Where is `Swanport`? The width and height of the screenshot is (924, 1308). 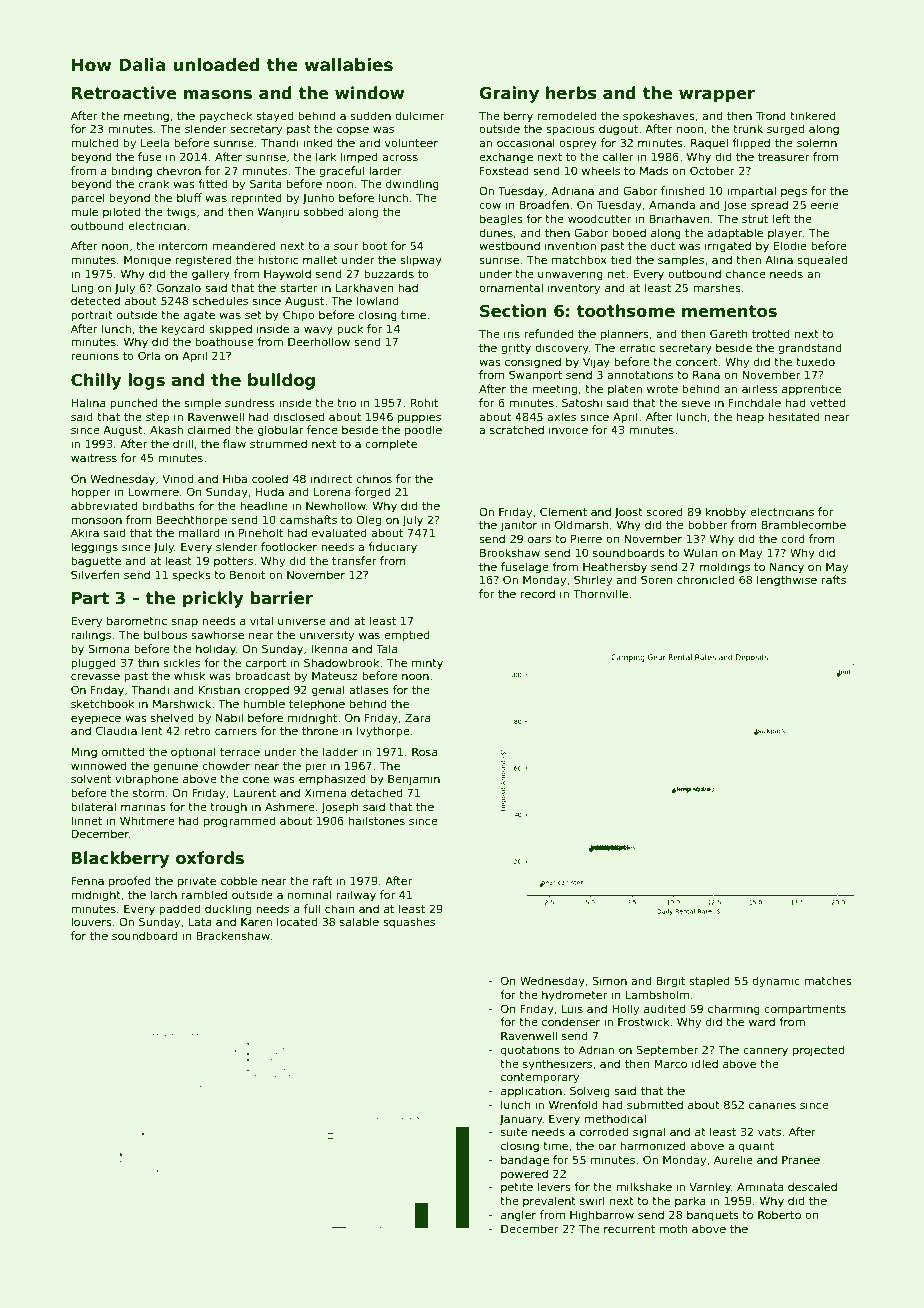 Swanport is located at coordinates (535, 375).
